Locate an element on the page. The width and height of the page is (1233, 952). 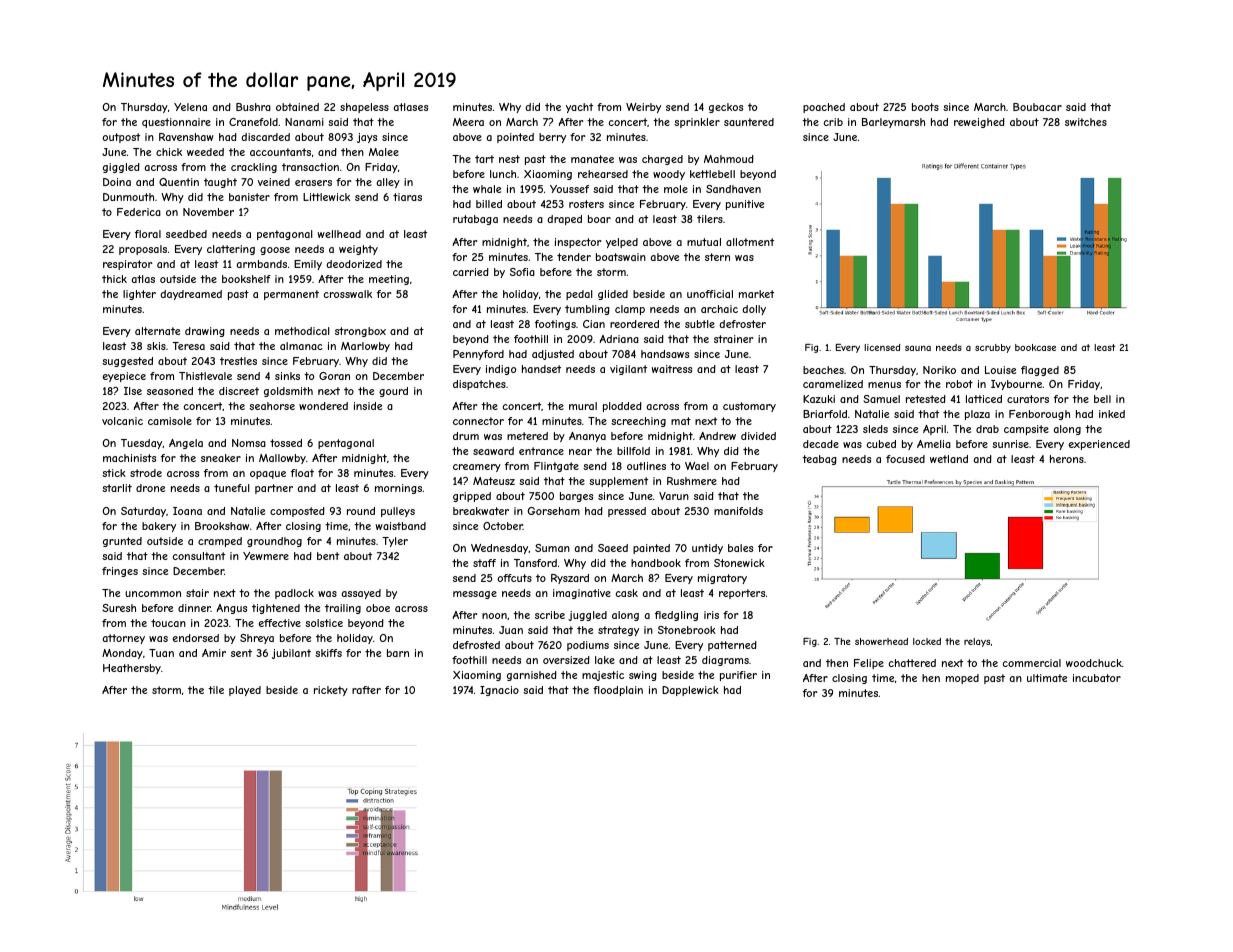
yacht is located at coordinates (579, 108).
